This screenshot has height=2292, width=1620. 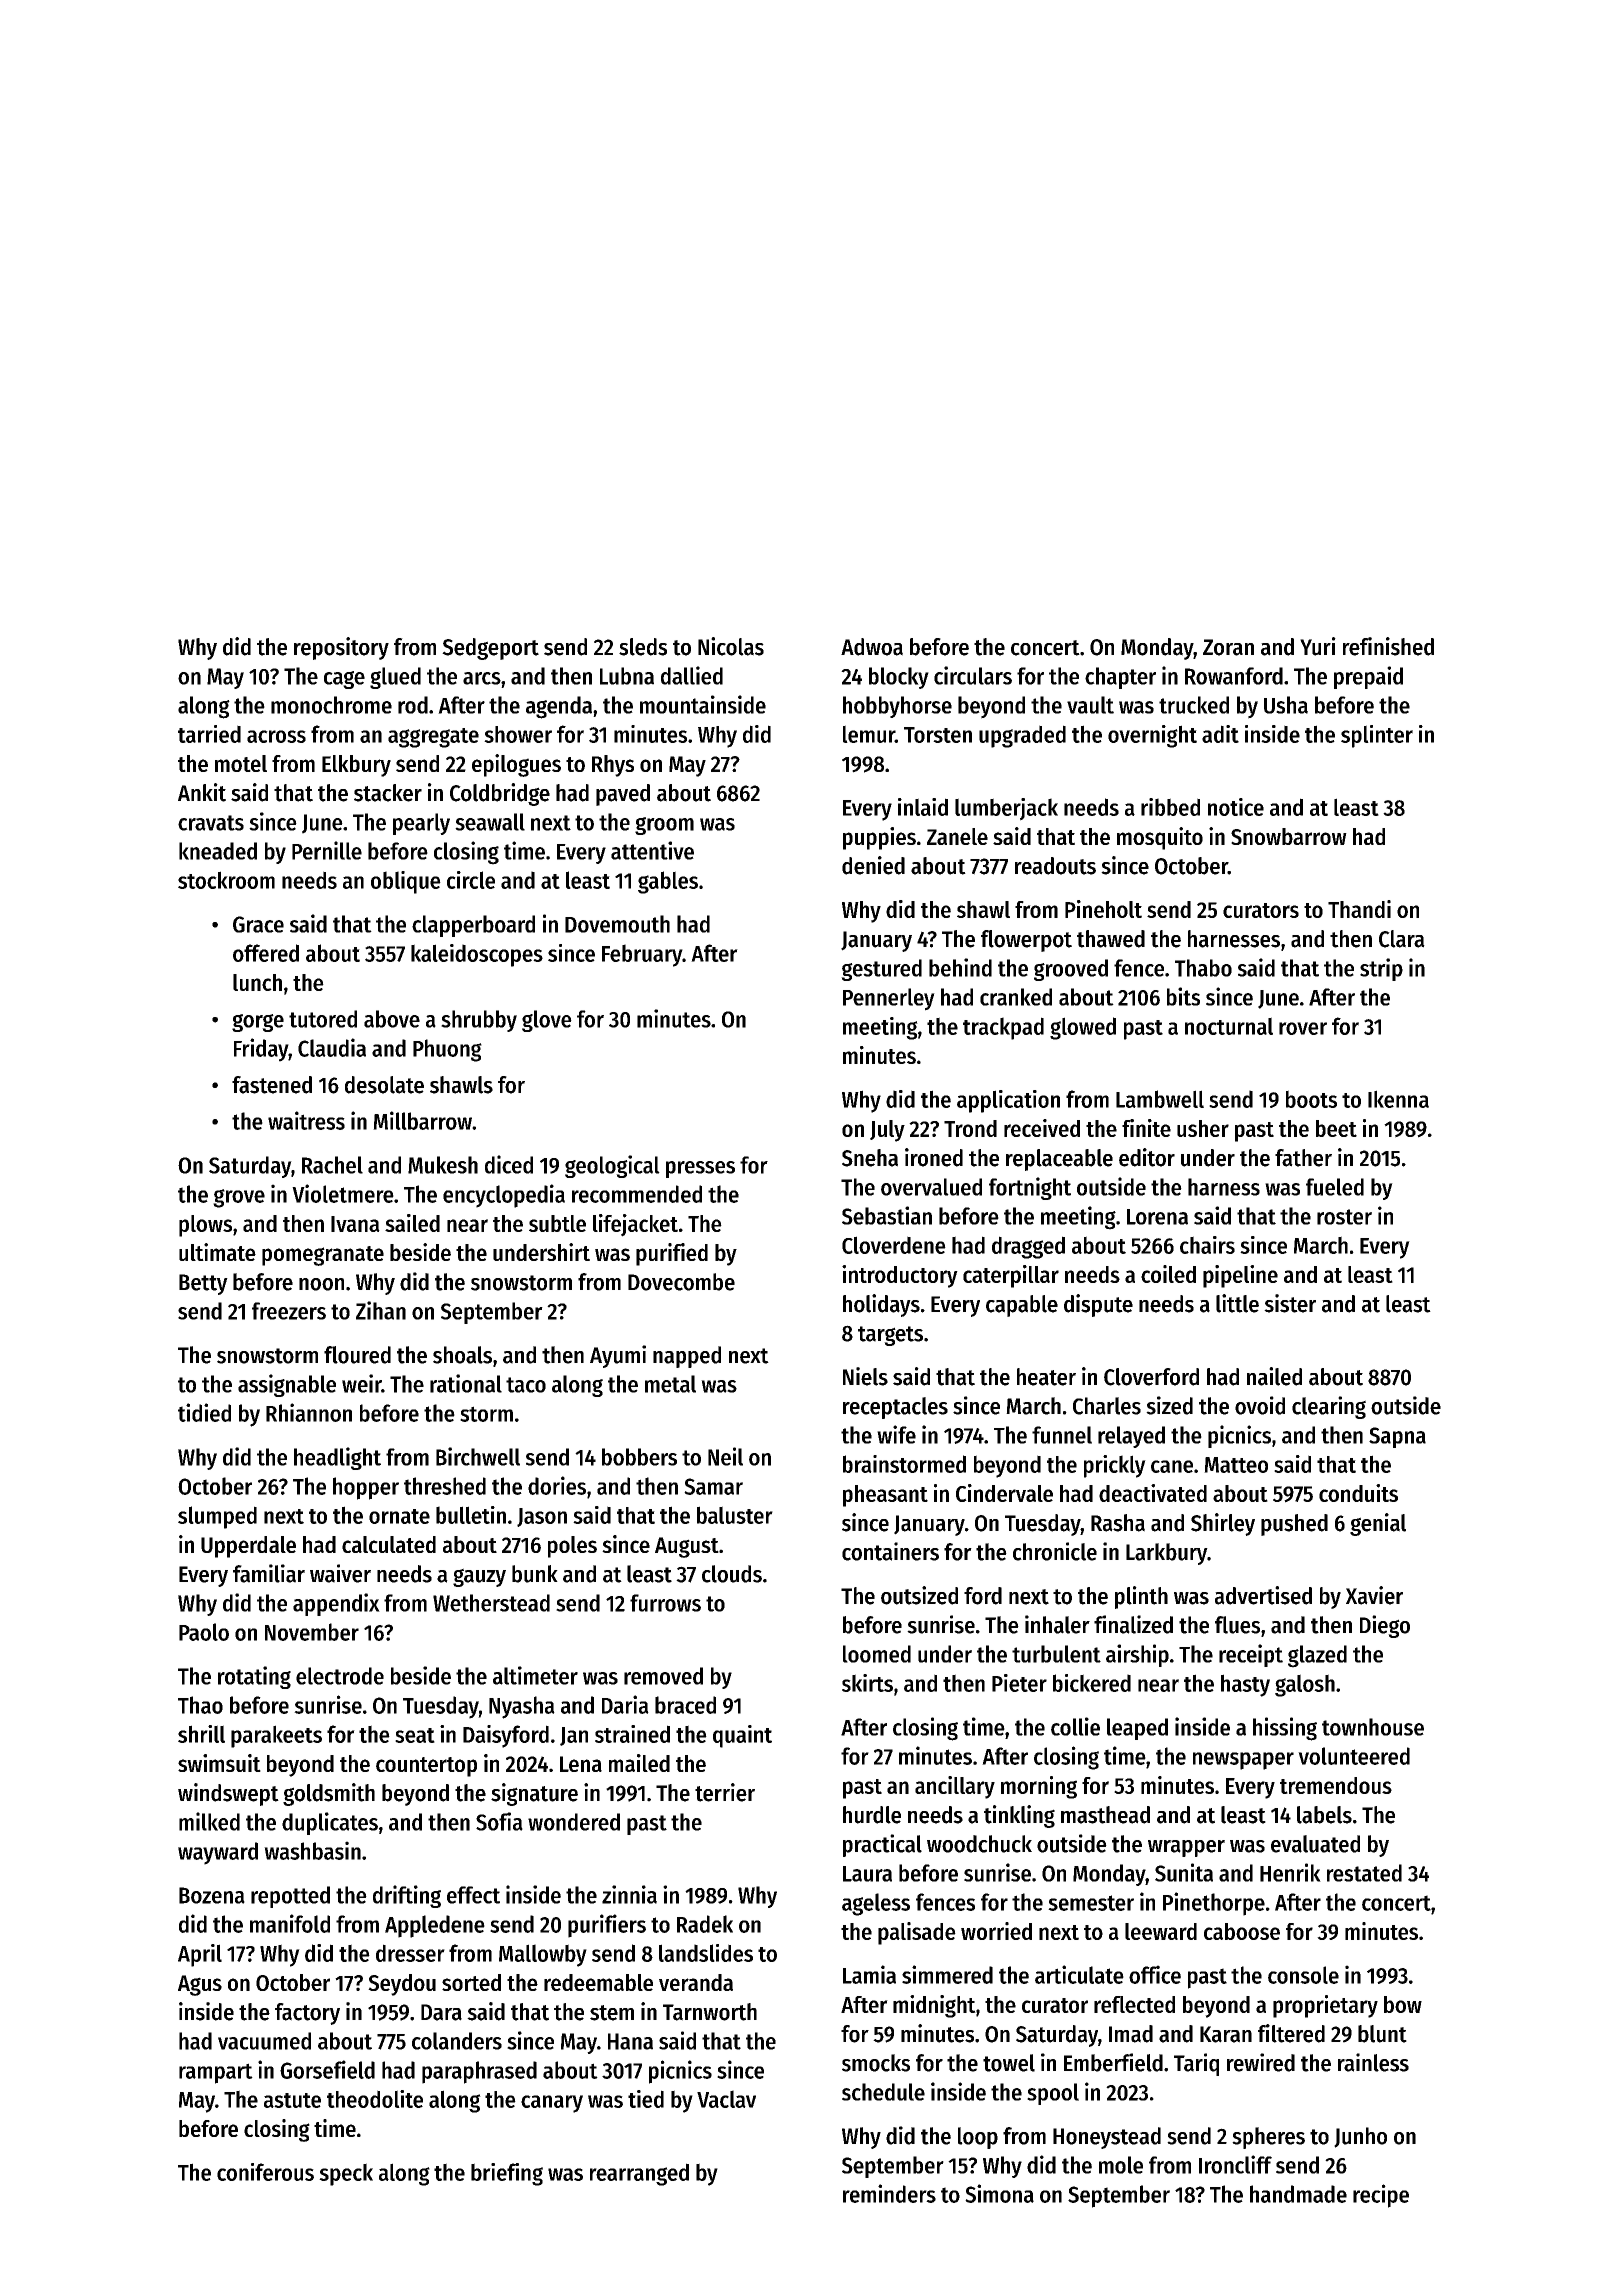 What do you see at coordinates (885, 1496) in the screenshot?
I see `pheasant` at bounding box center [885, 1496].
